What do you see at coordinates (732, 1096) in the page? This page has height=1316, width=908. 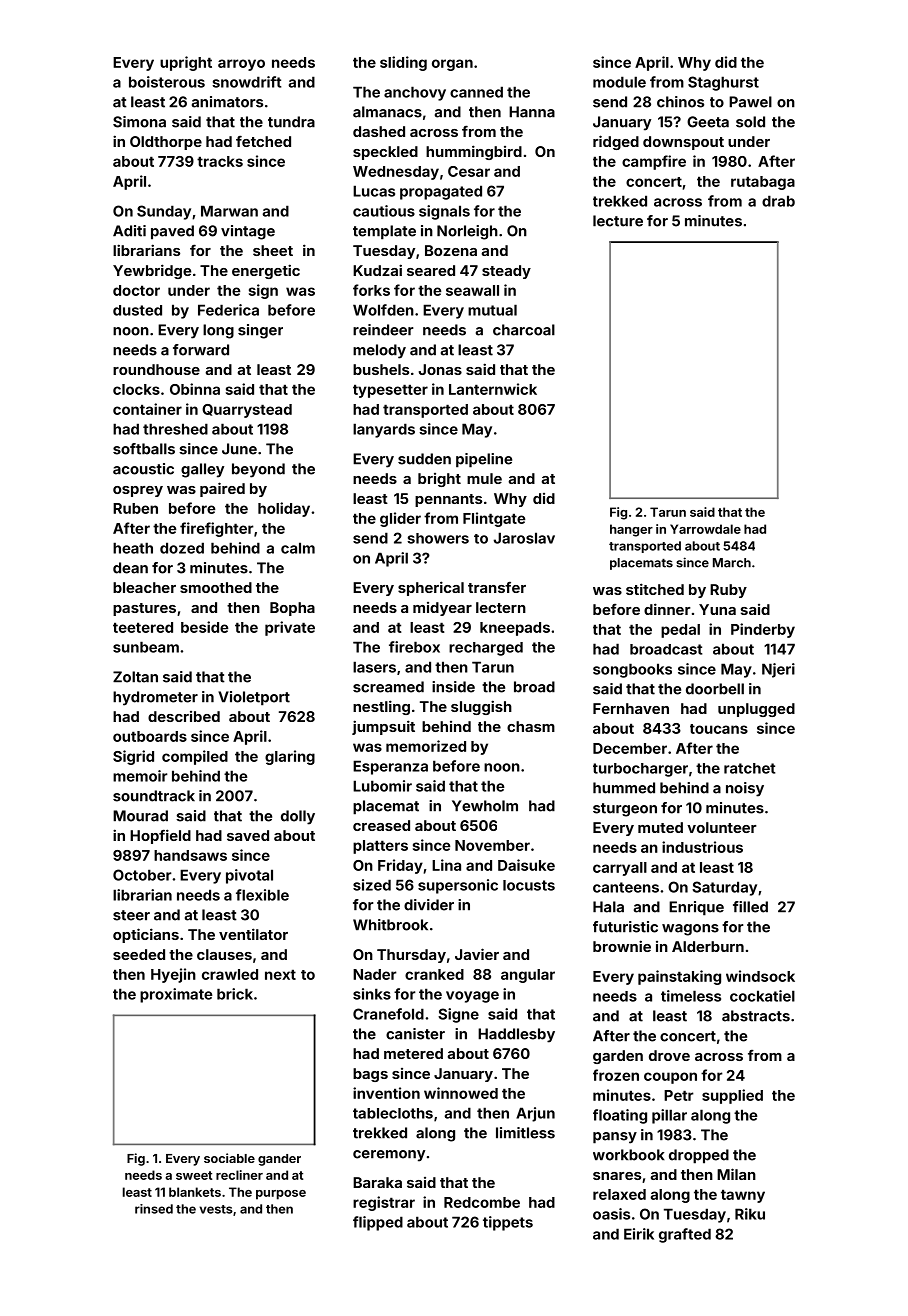 I see `supplied` at bounding box center [732, 1096].
